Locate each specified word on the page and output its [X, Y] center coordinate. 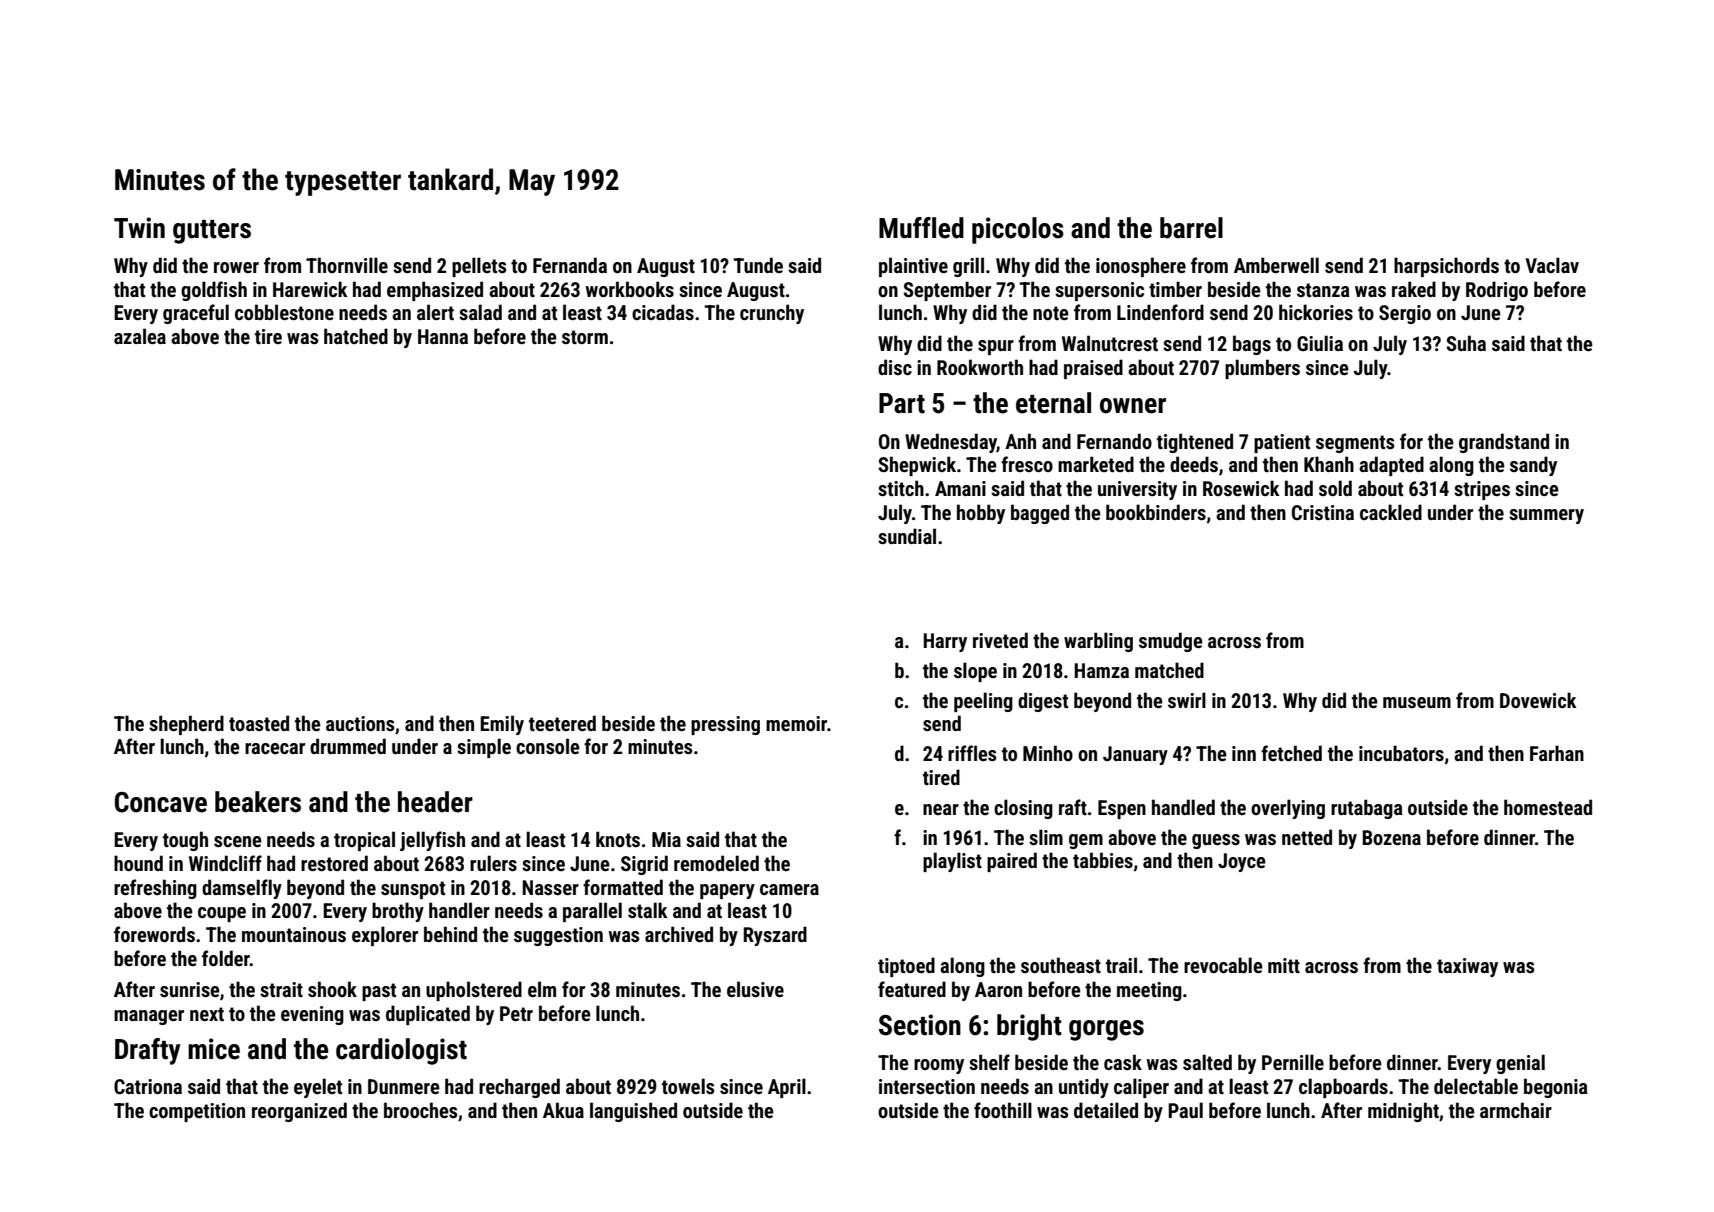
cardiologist [401, 1051]
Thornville [347, 265]
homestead [1548, 807]
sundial [907, 536]
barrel [1191, 228]
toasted [259, 723]
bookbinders [1156, 512]
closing [1023, 809]
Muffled [921, 228]
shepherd [186, 725]
